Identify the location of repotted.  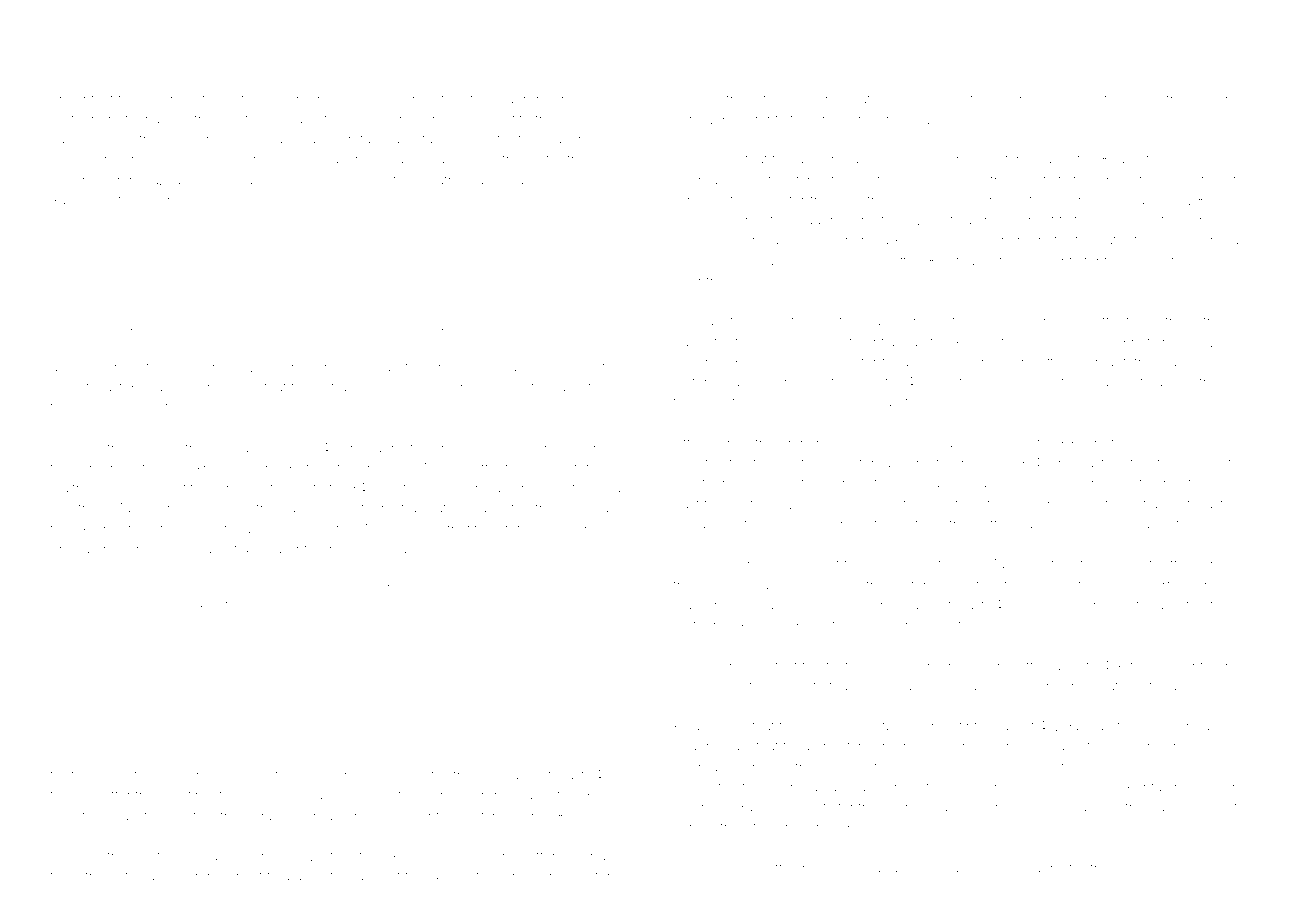
(1023, 666).
